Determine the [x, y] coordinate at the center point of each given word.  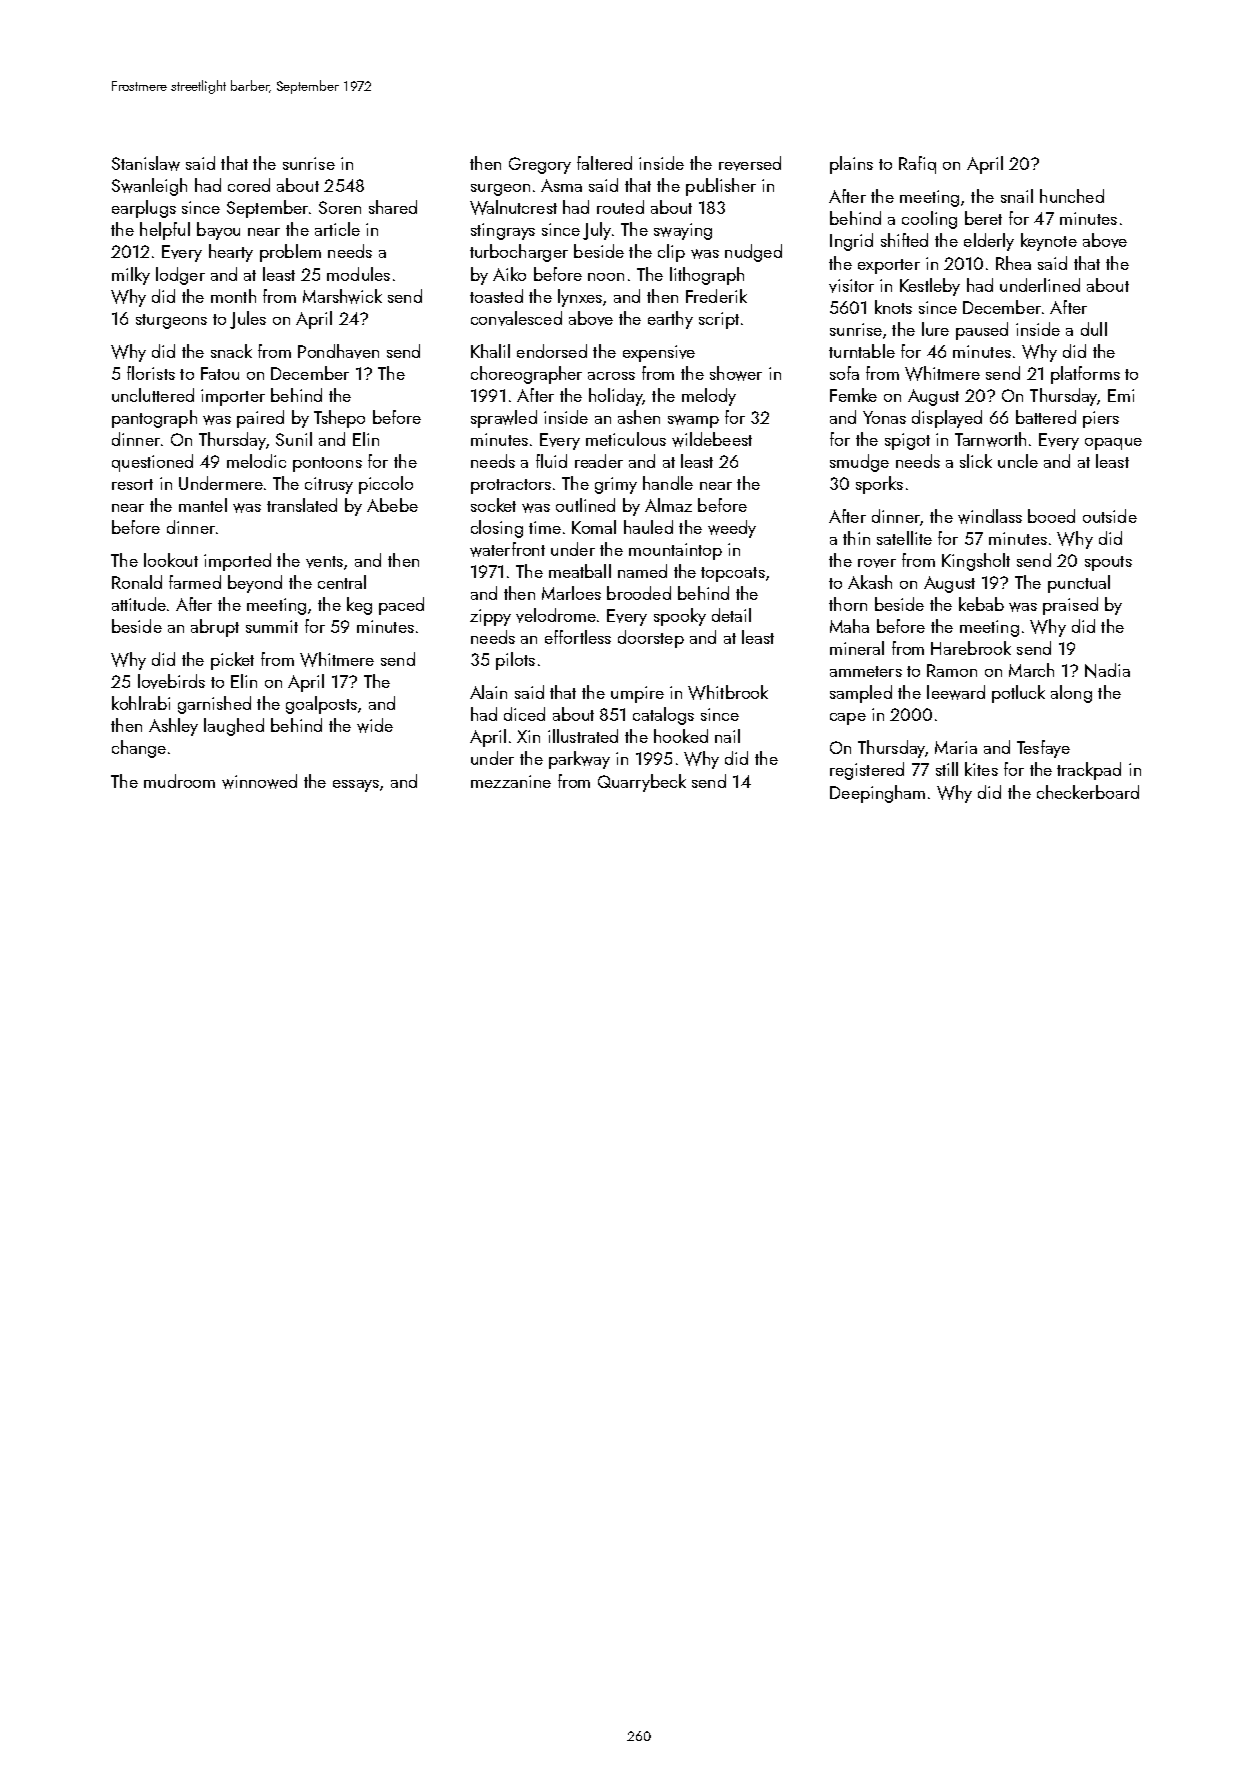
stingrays [503, 231]
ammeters [866, 671]
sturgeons [171, 321]
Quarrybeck [642, 783]
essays [356, 786]
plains [851, 165]
